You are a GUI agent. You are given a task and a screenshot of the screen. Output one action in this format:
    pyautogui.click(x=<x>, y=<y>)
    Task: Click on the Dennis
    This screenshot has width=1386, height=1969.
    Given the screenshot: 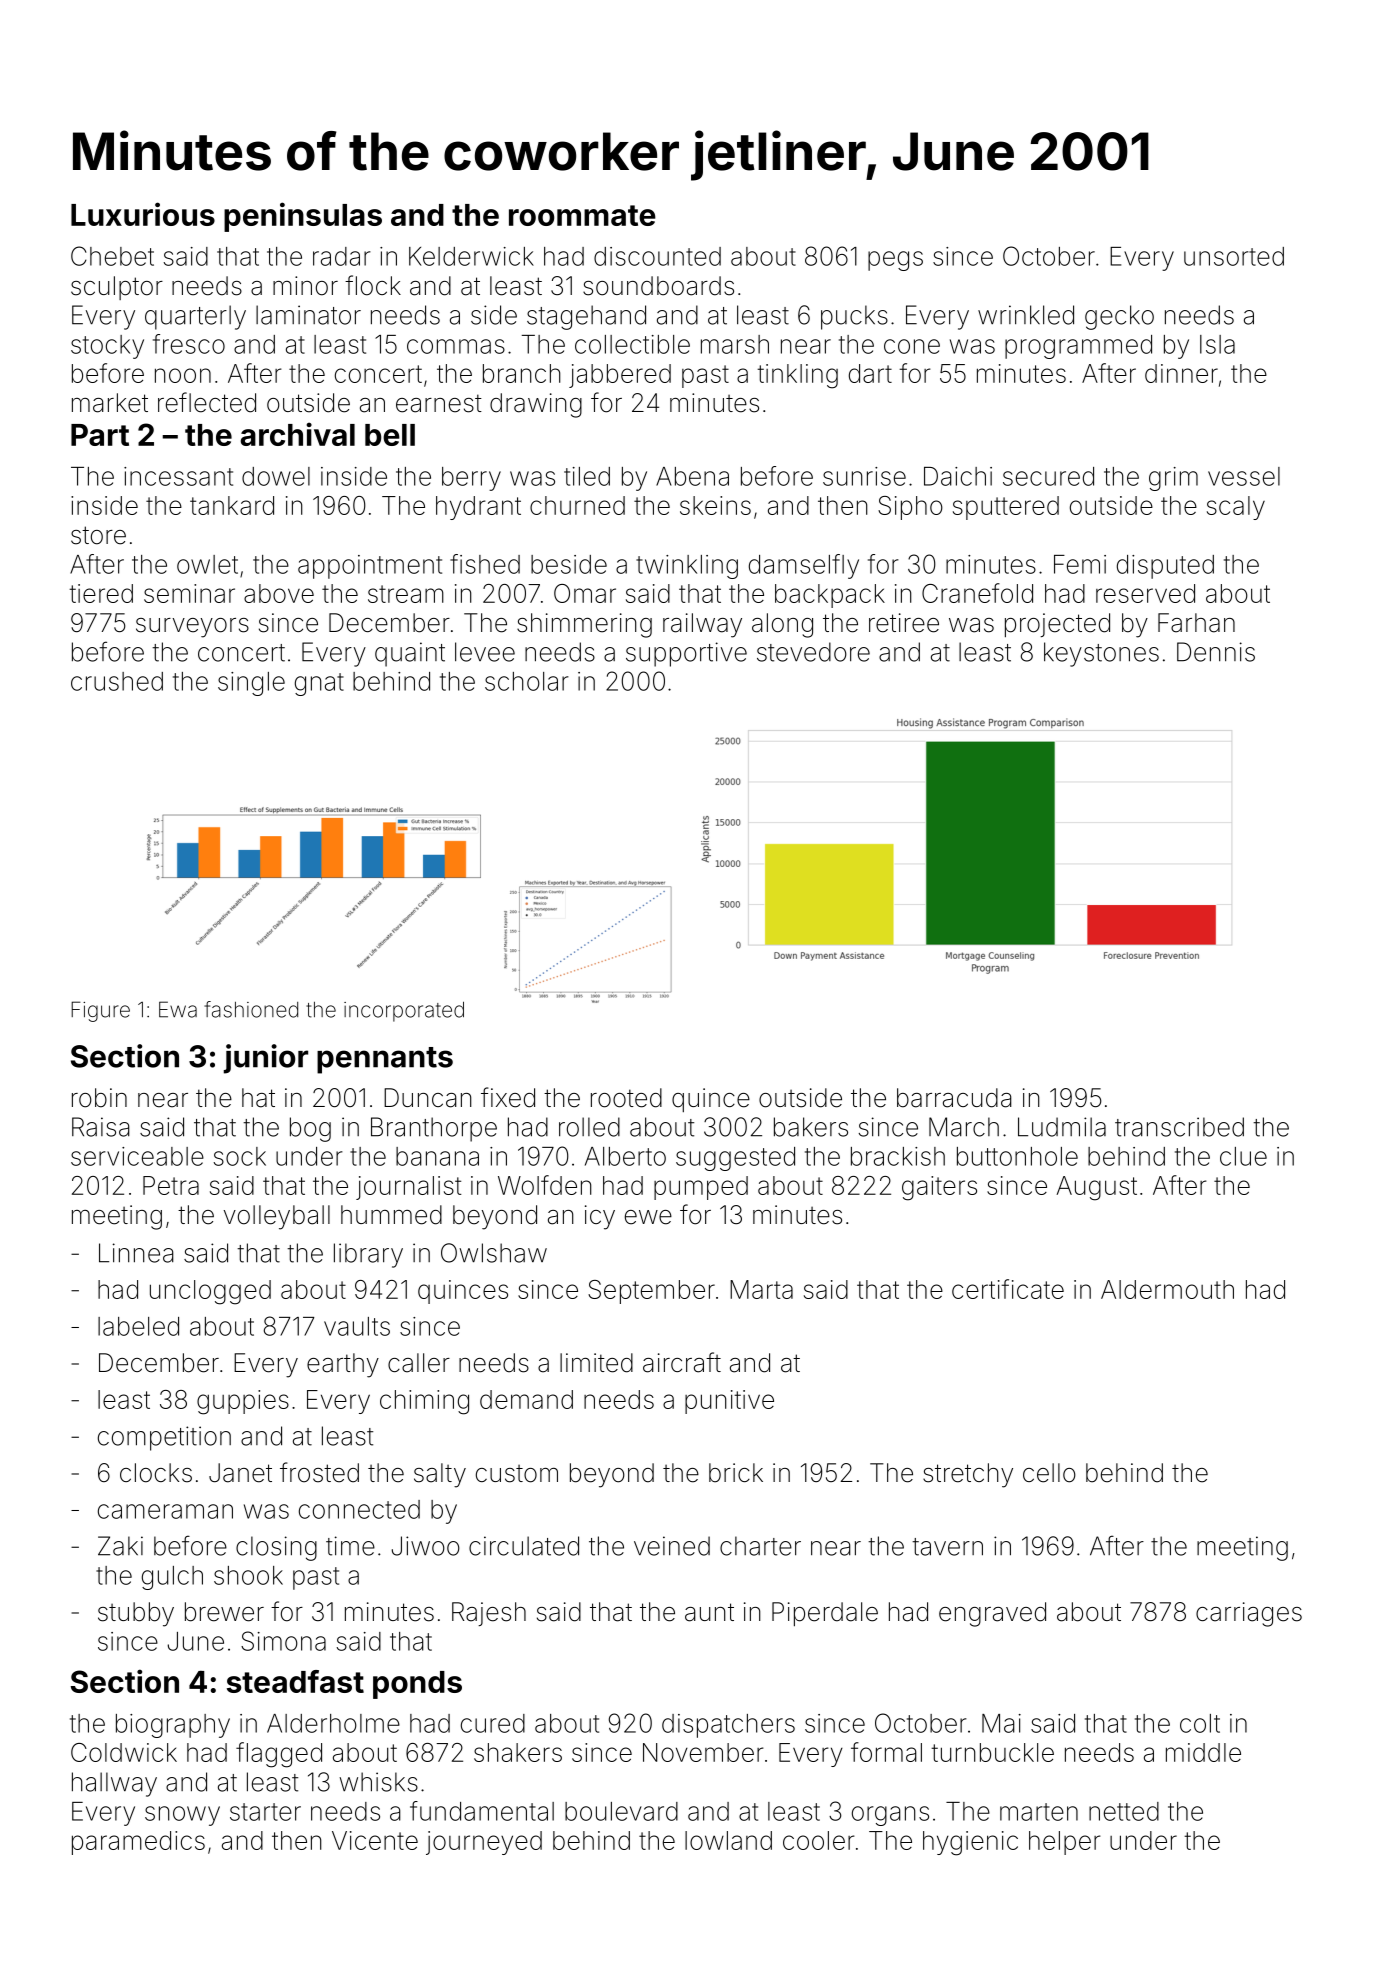 What is the action you would take?
    pyautogui.click(x=1216, y=652)
